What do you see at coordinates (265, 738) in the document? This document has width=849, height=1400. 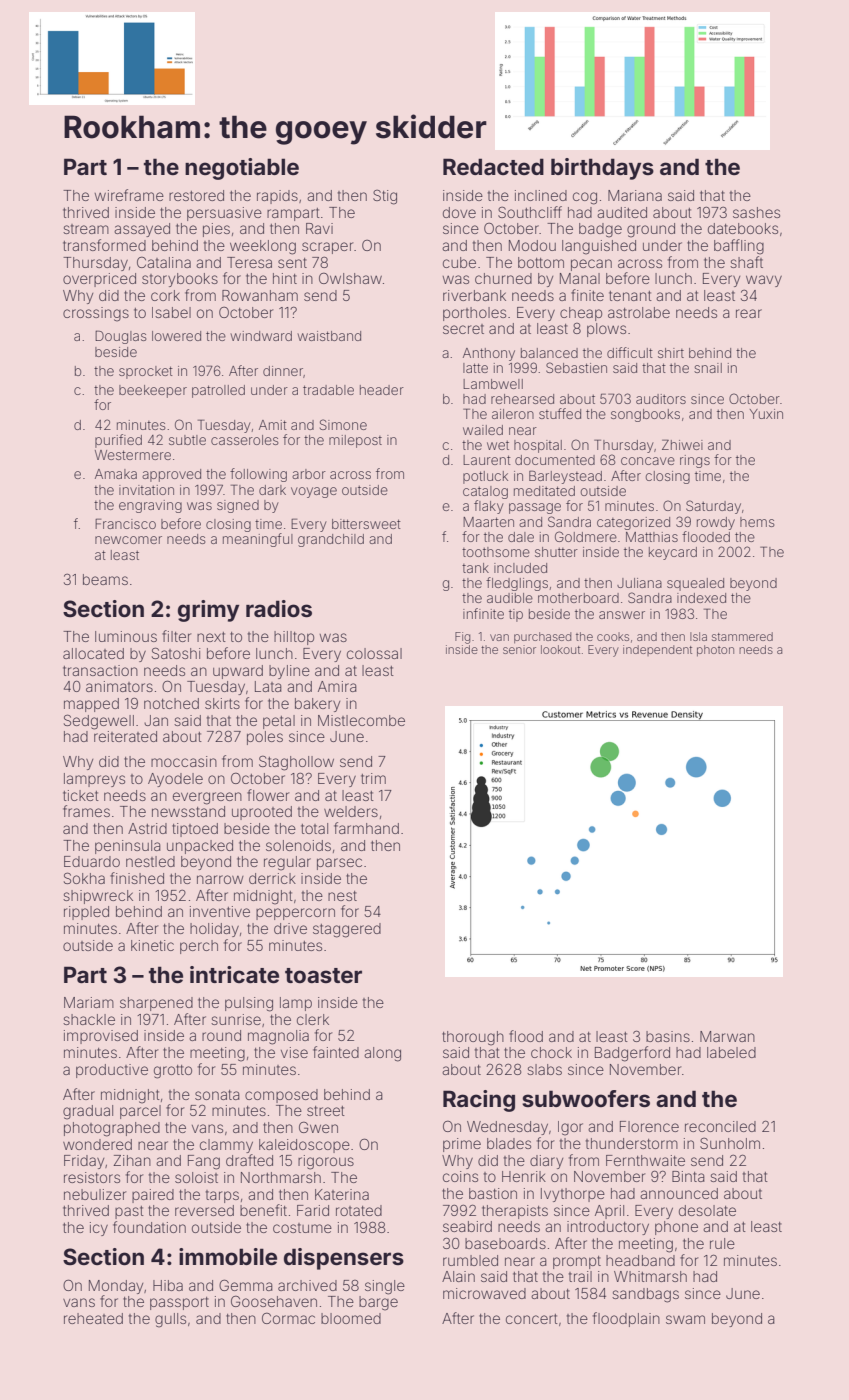 I see `poles` at bounding box center [265, 738].
